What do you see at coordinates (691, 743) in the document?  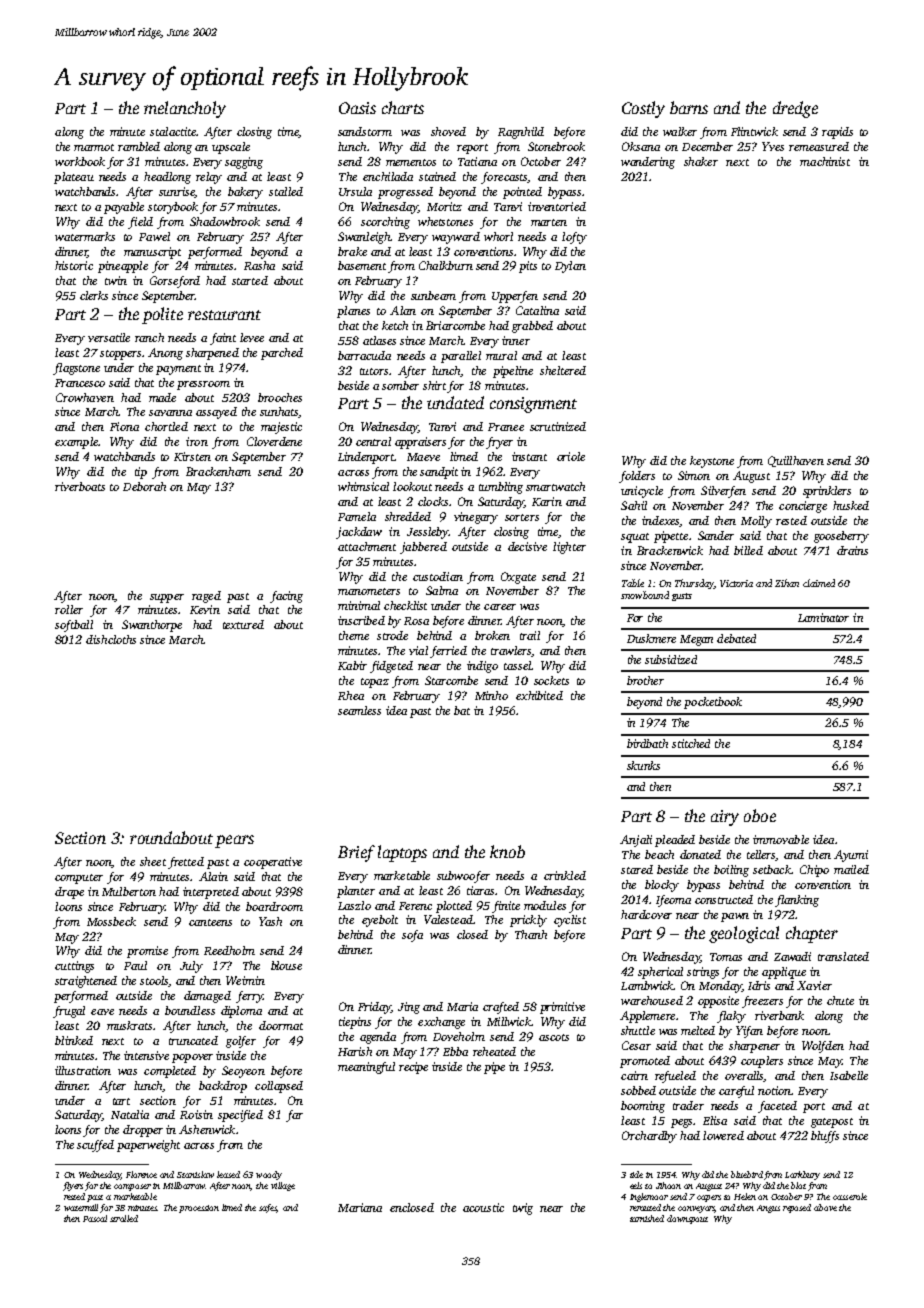 I see `stitched` at bounding box center [691, 743].
